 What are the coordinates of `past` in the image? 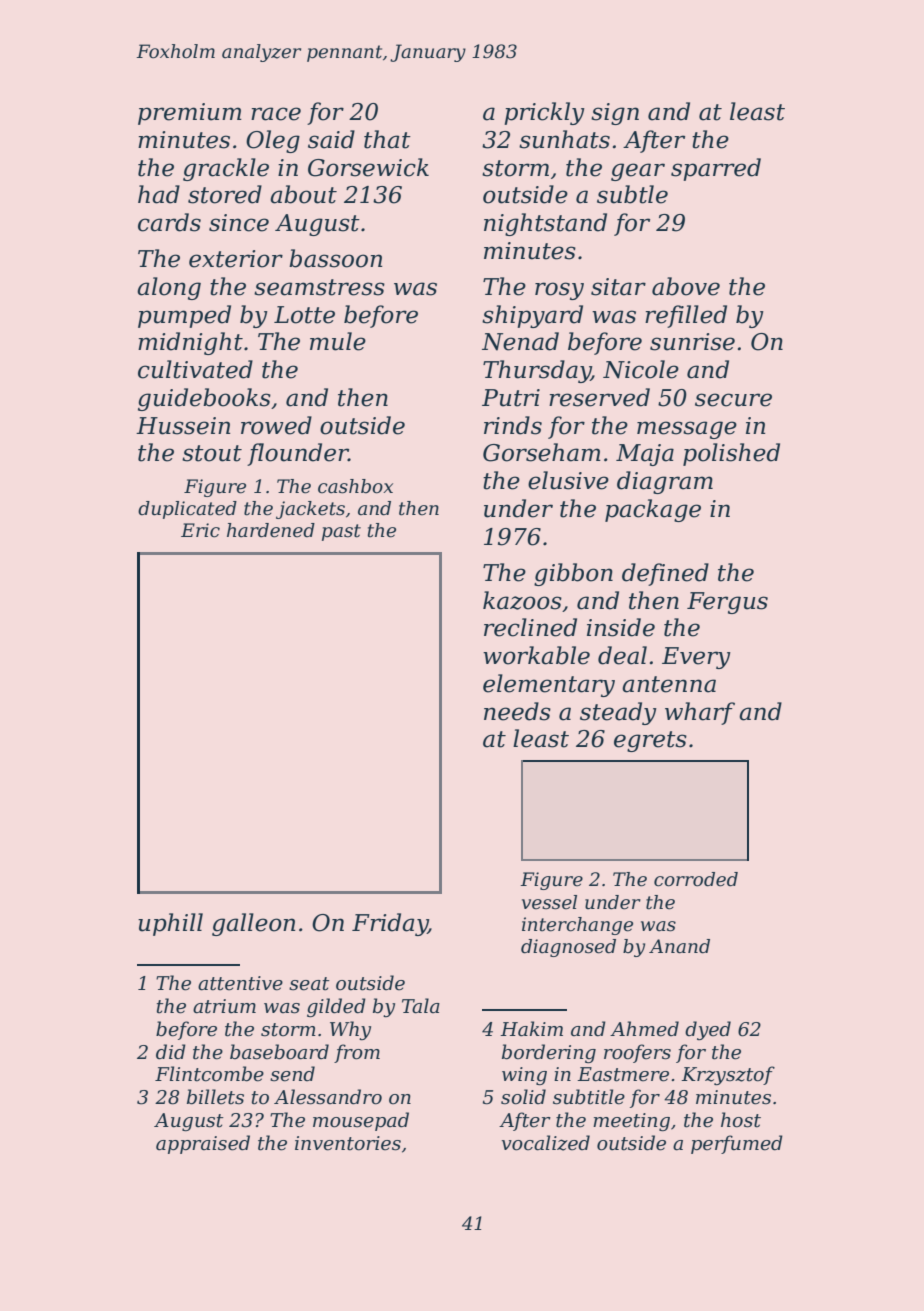 It's located at (341, 532).
